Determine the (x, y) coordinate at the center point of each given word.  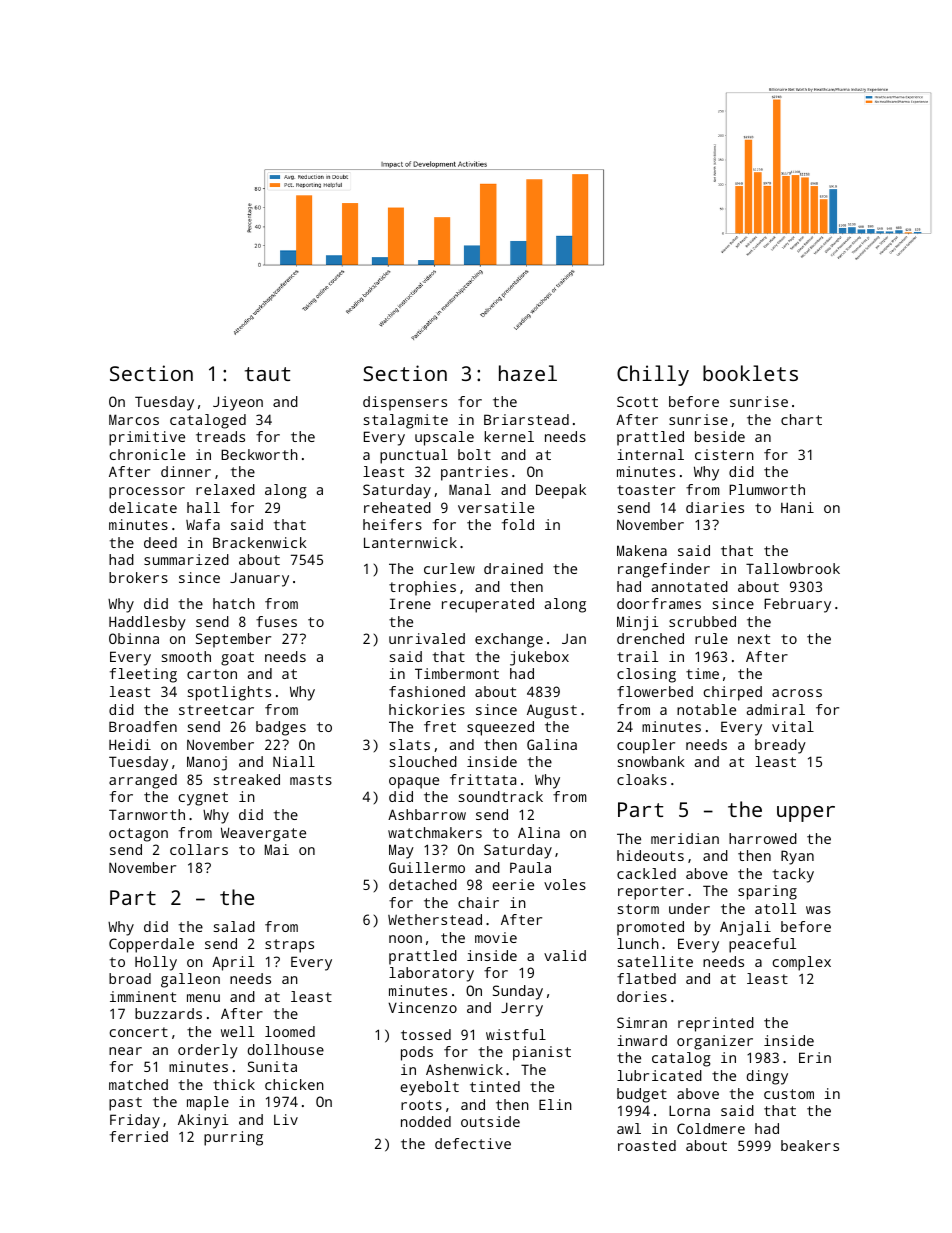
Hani (797, 507)
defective (473, 1143)
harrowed (763, 838)
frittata (483, 779)
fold (518, 524)
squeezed (500, 728)
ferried (139, 1136)
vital (793, 726)
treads (220, 436)
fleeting (143, 675)
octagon (138, 835)
